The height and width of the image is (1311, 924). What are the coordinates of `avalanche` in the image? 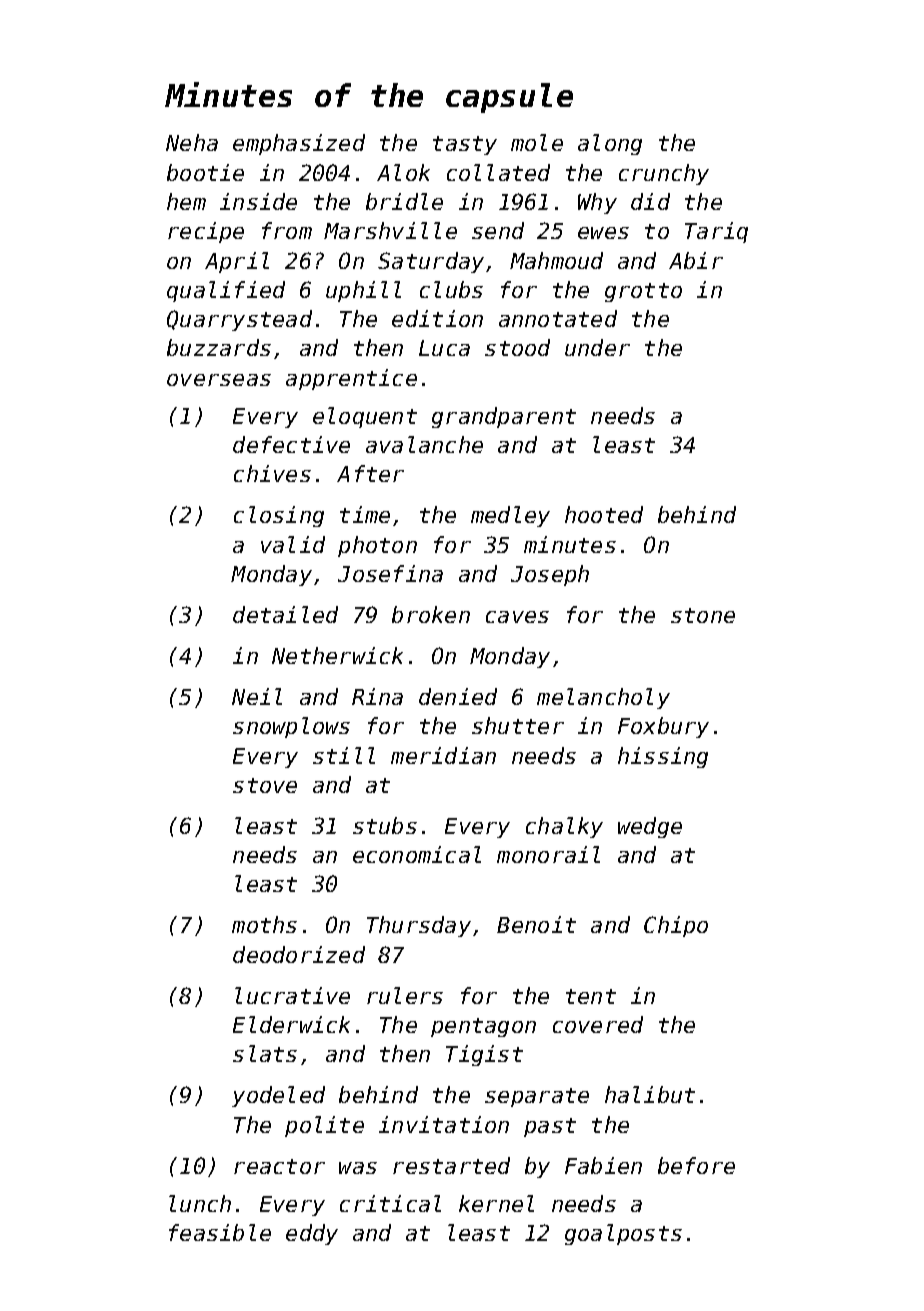 It's located at (424, 444).
